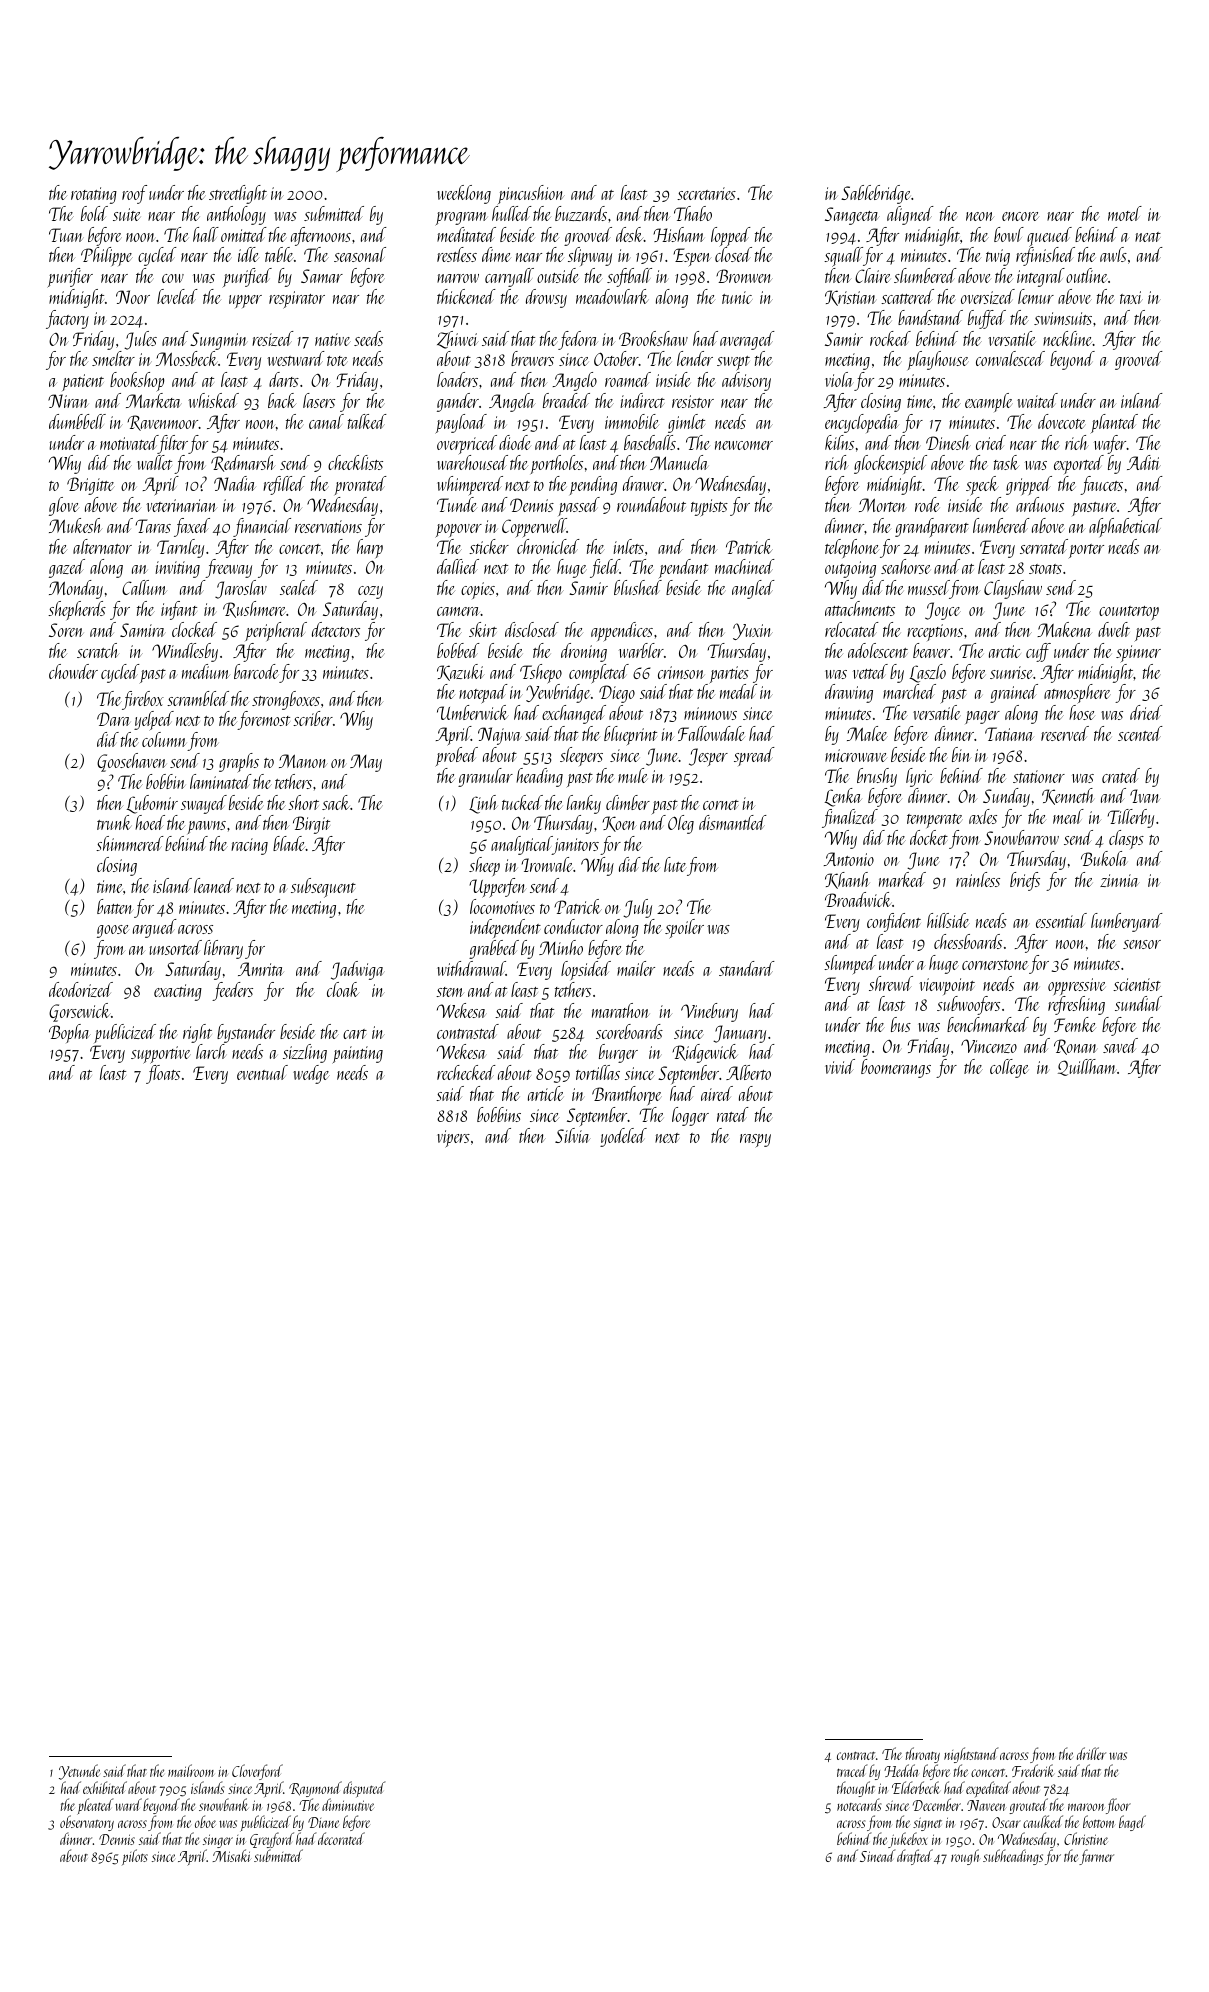 This screenshot has height=1992, width=1209. I want to click on Misaki, so click(232, 1855).
